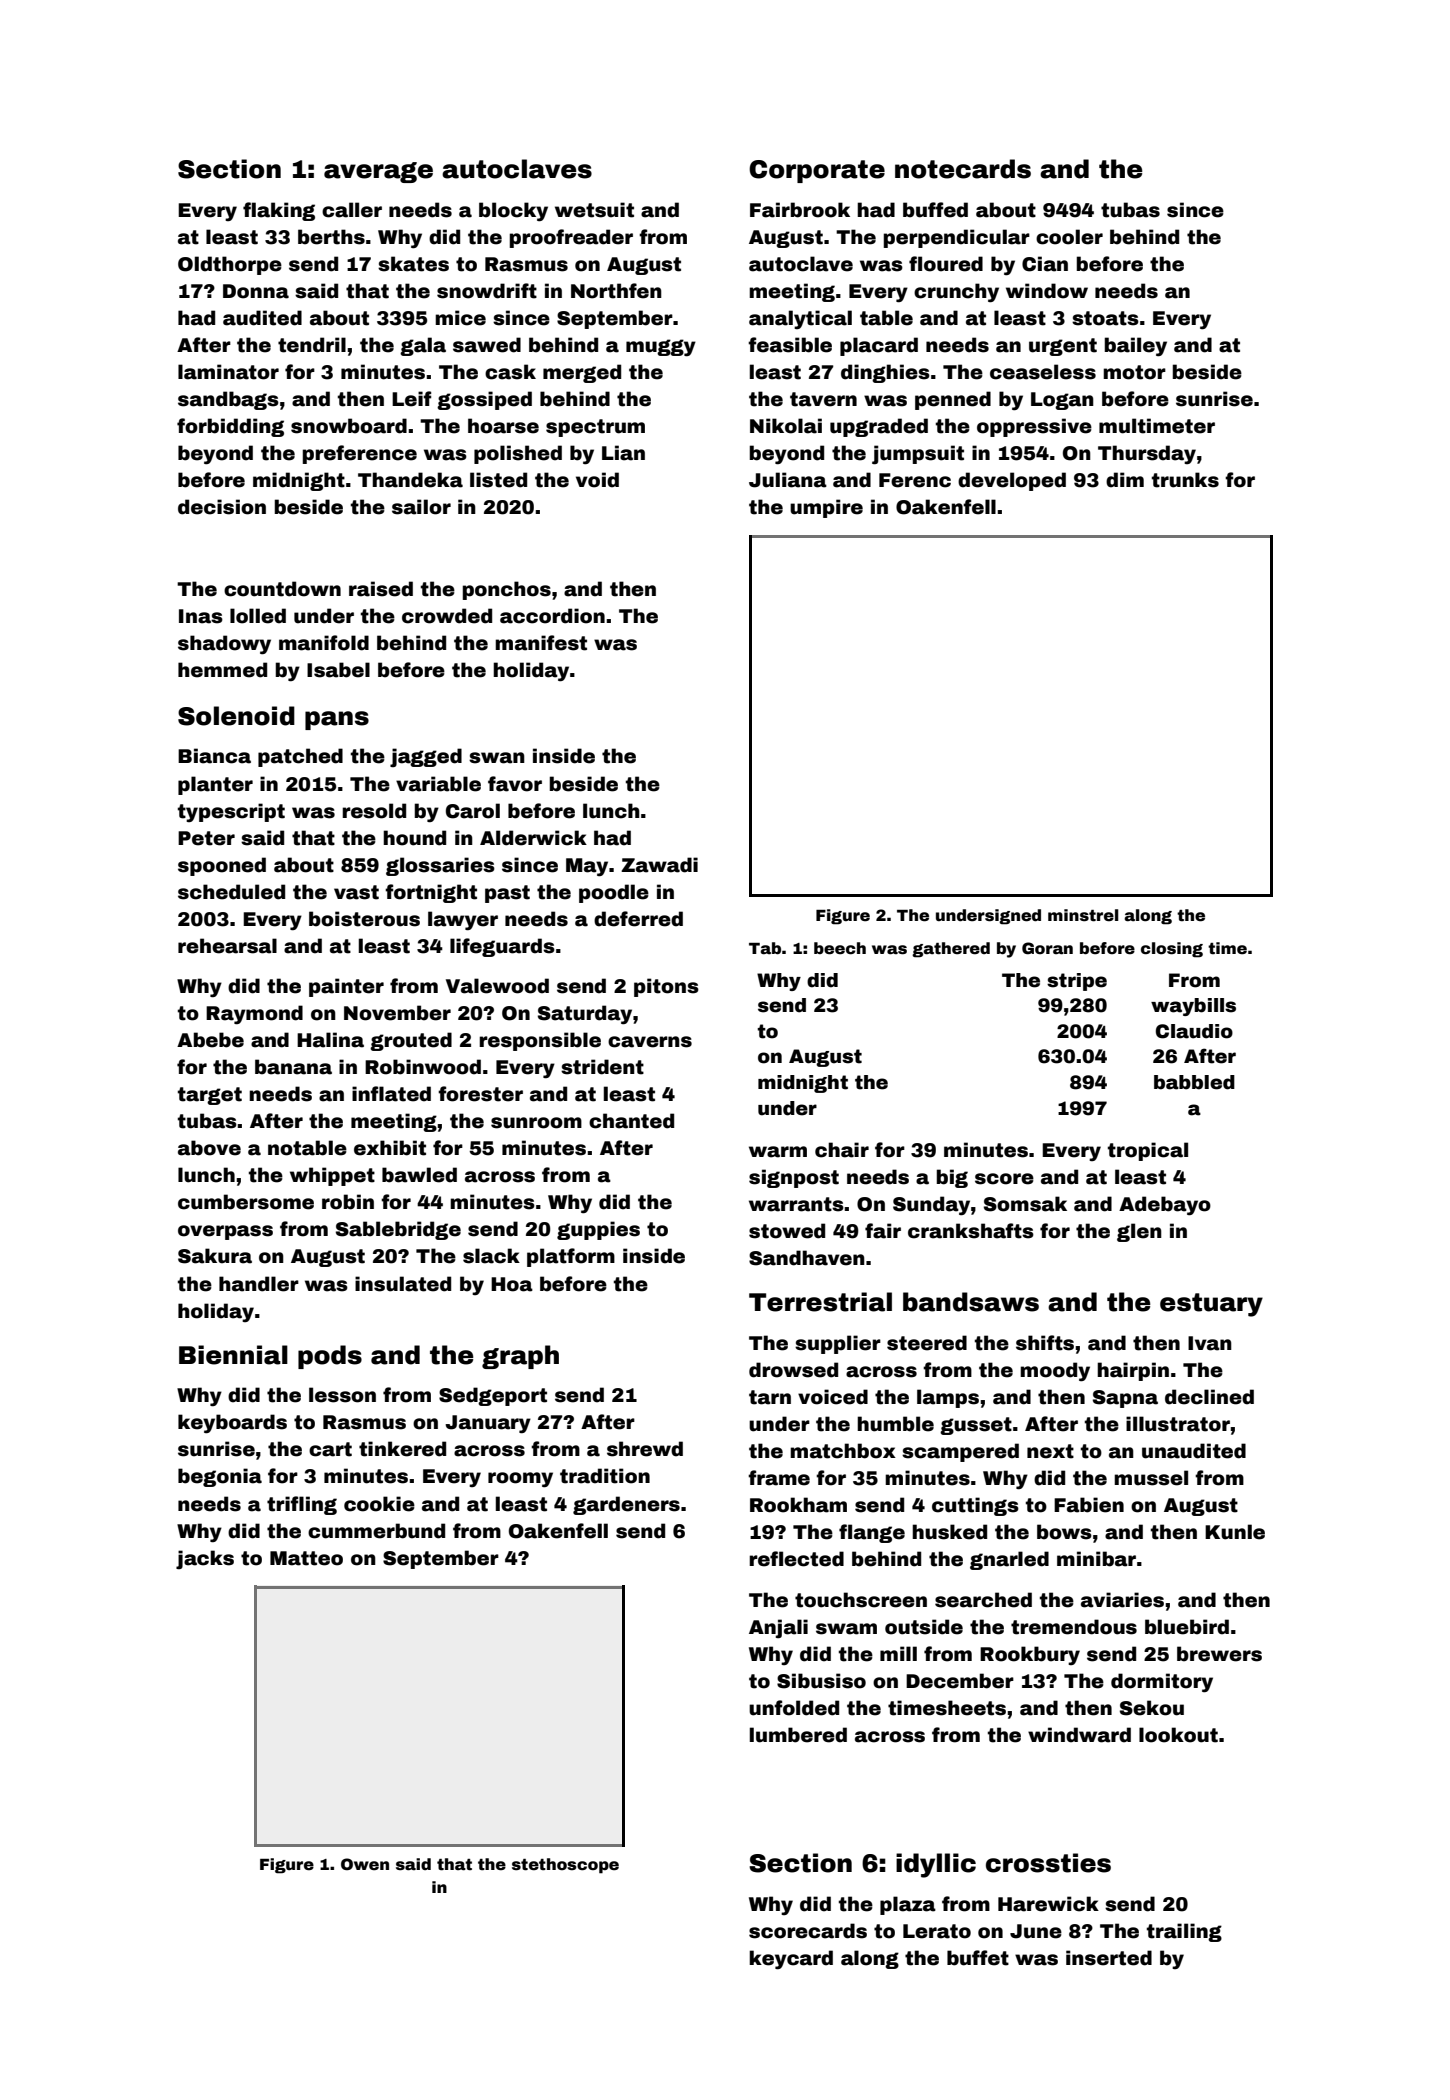 Image resolution: width=1450 pixels, height=2100 pixels. What do you see at coordinates (256, 291) in the screenshot?
I see `Donna` at bounding box center [256, 291].
